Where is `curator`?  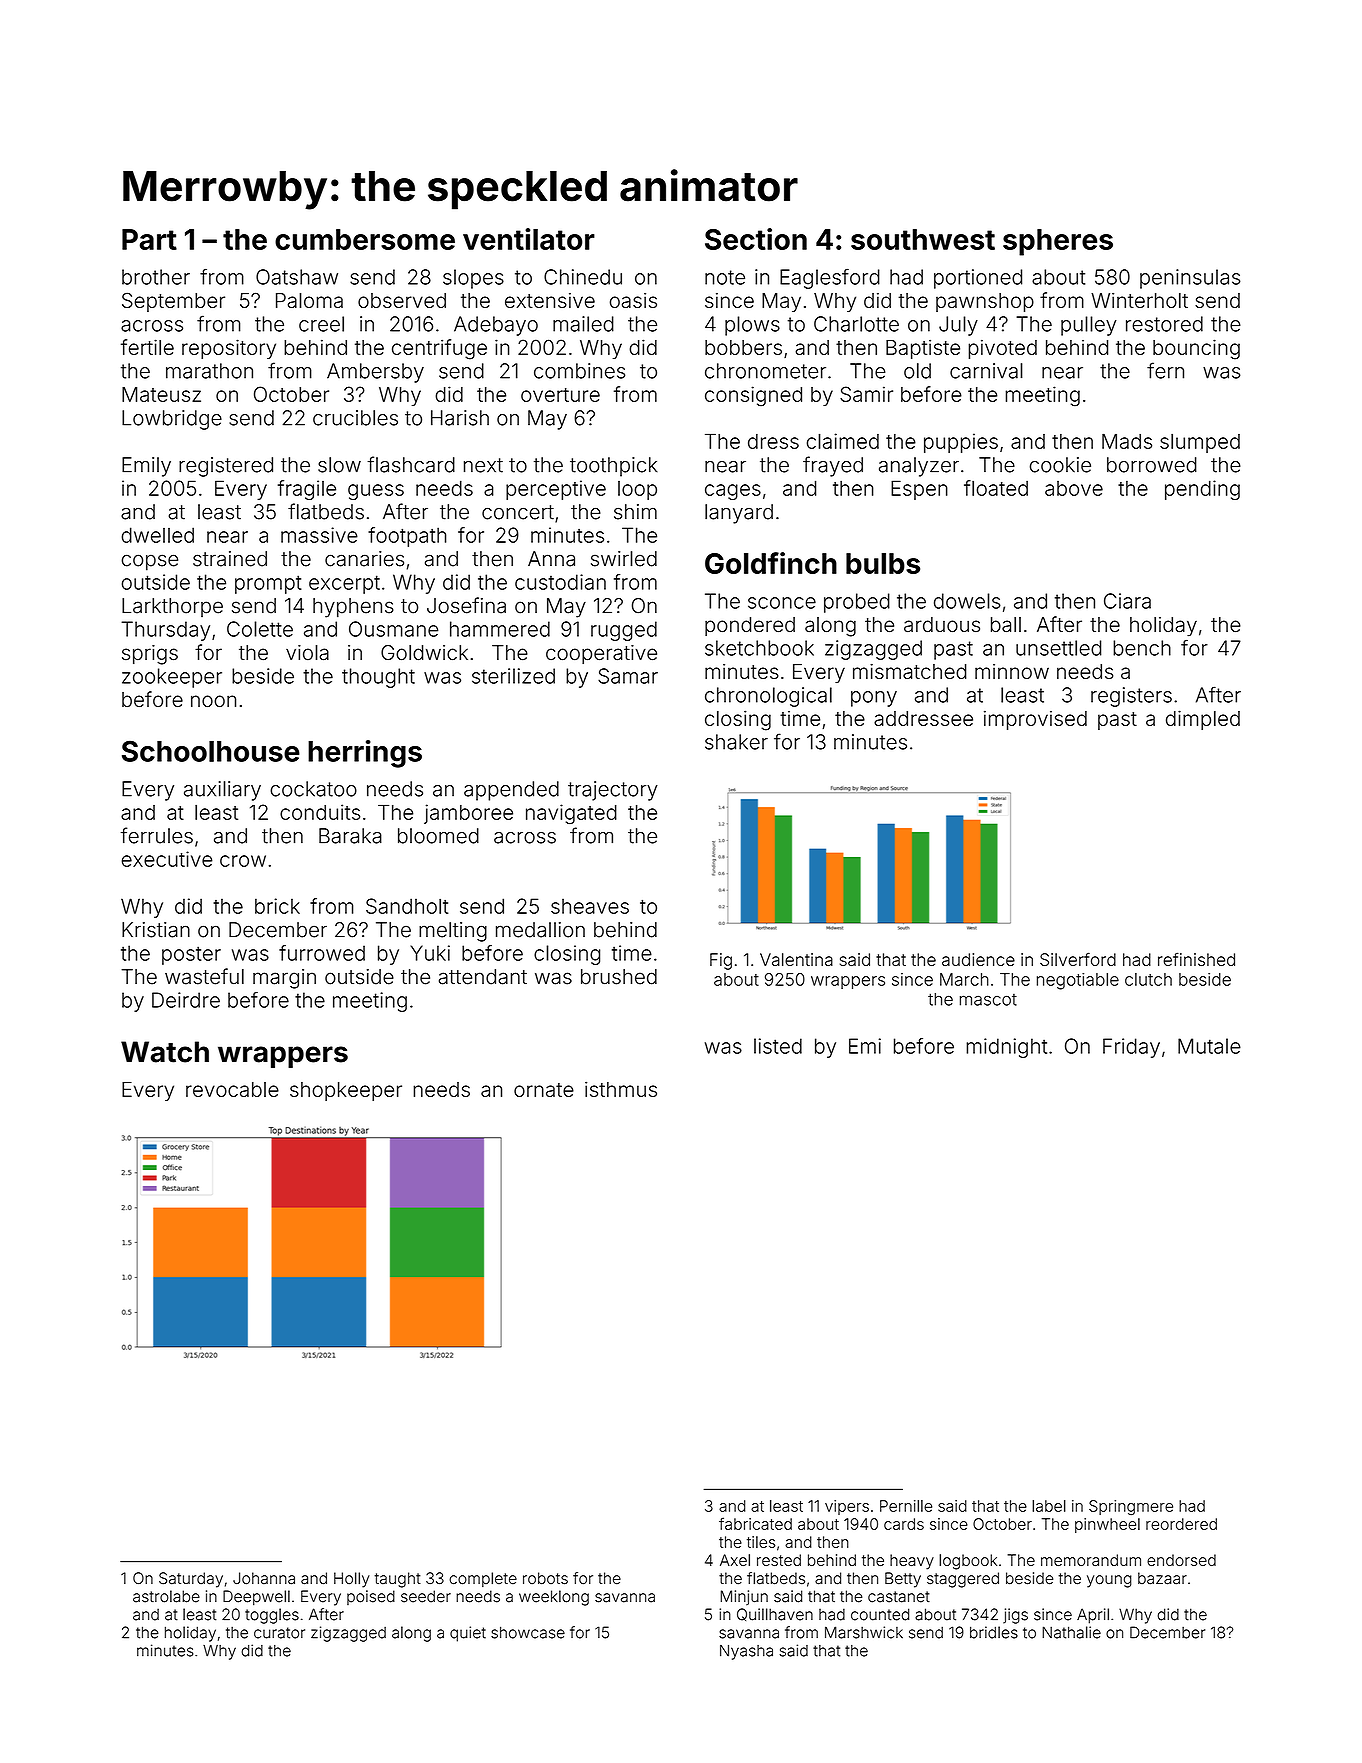 curator is located at coordinates (279, 1633).
